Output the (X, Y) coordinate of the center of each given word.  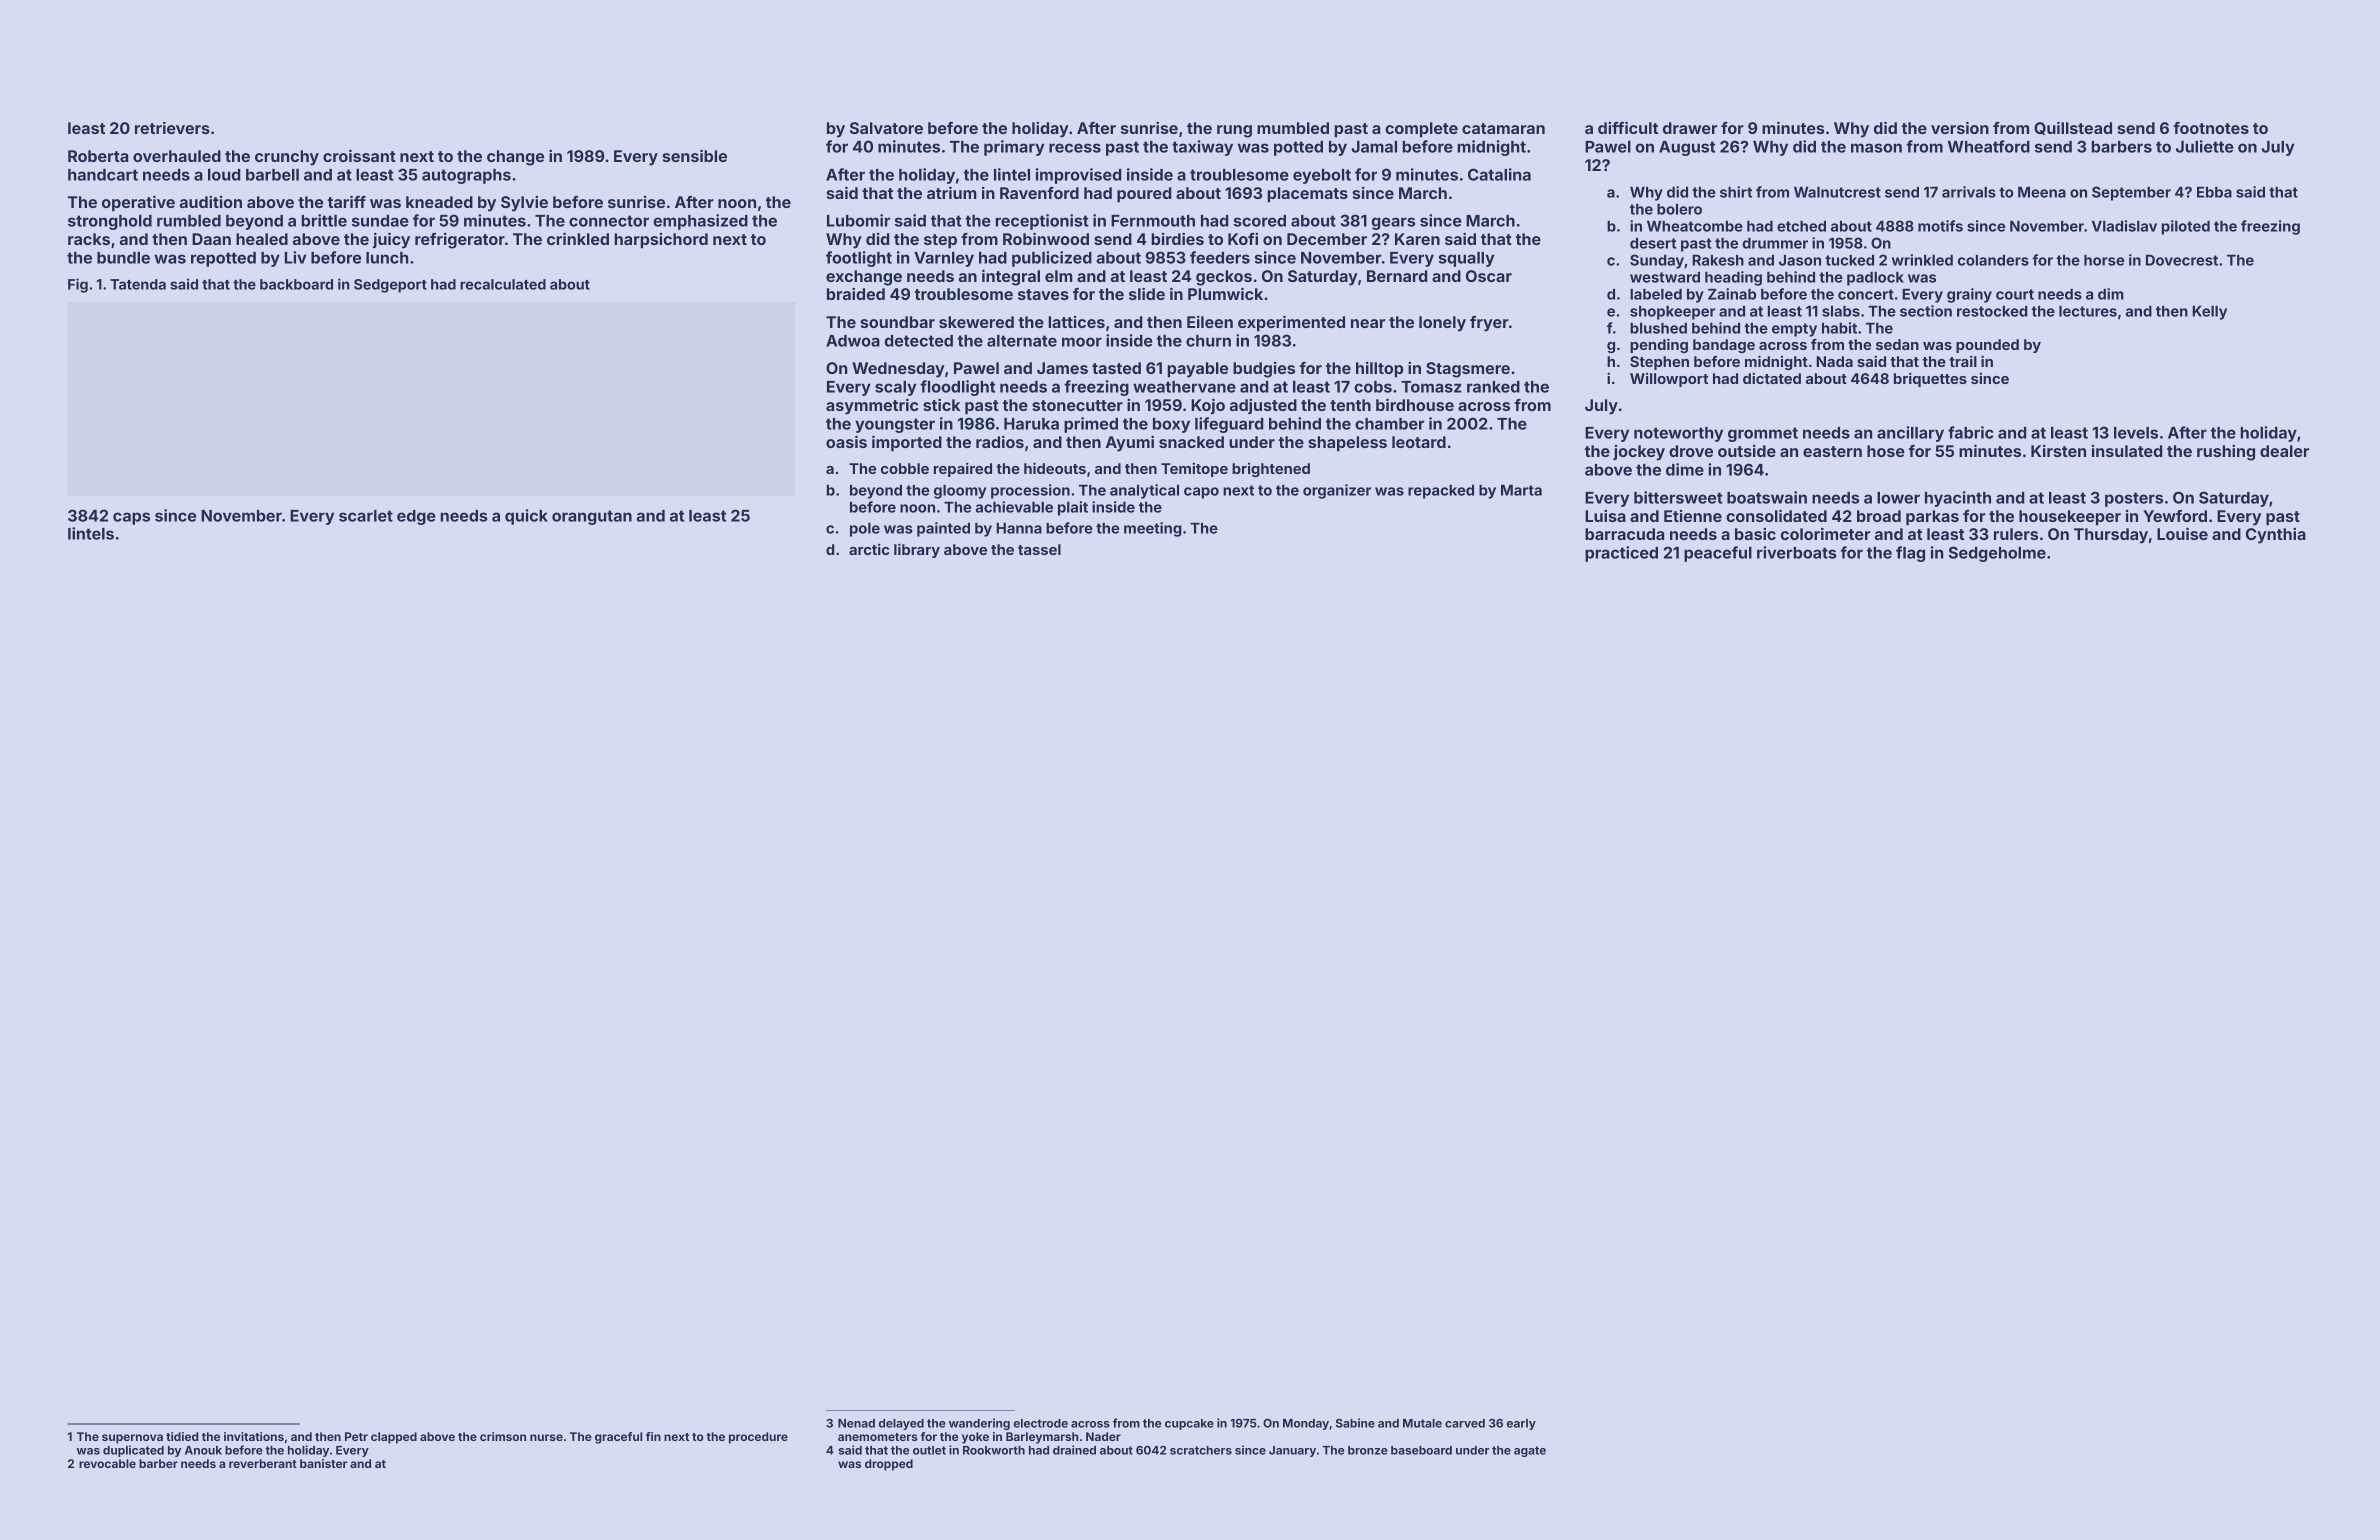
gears (1393, 223)
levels (2136, 433)
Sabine (1355, 1423)
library (917, 550)
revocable (107, 1463)
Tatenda (138, 284)
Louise (2182, 533)
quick (526, 517)
